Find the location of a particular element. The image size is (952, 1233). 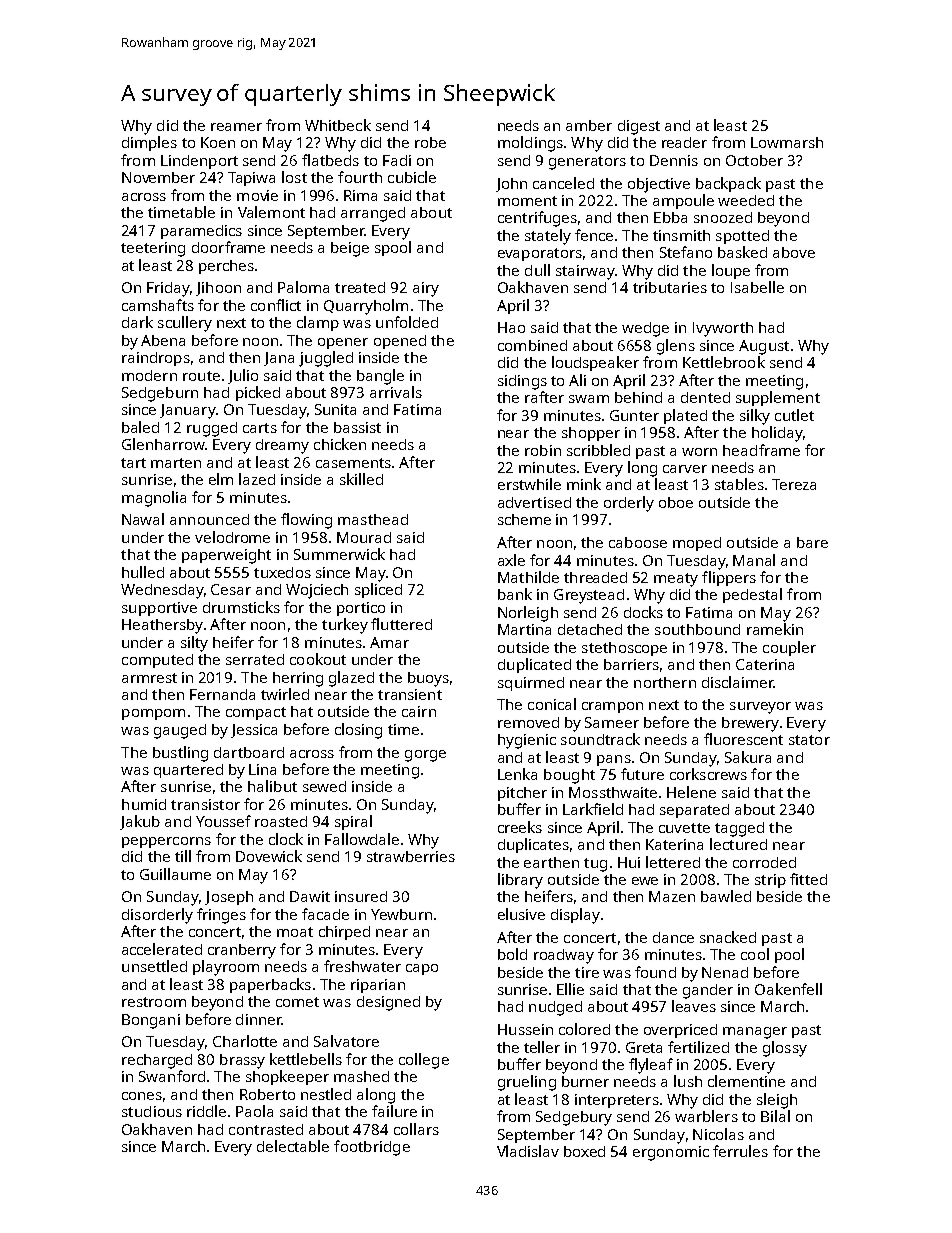

juggled is located at coordinates (326, 359).
